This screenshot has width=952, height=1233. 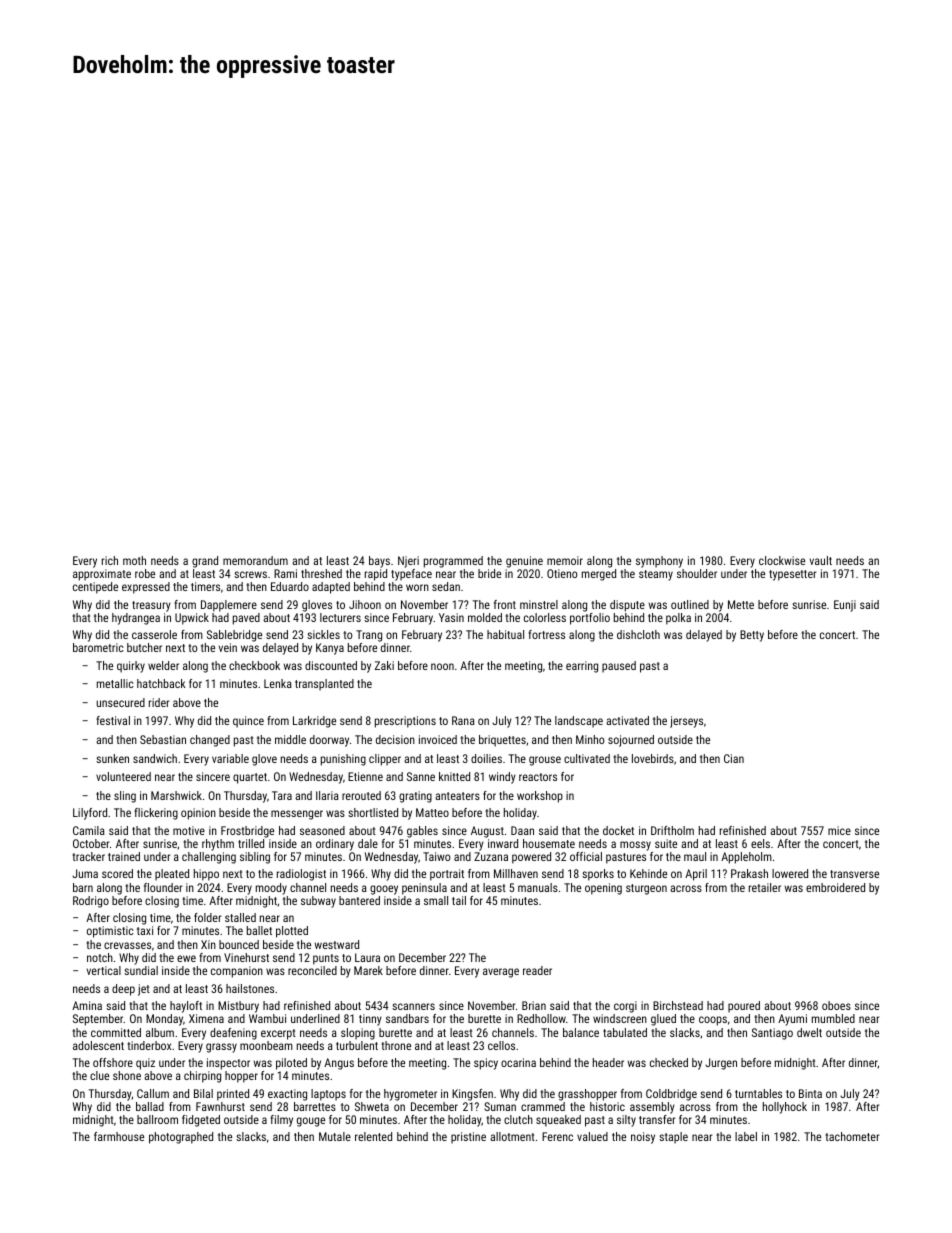 What do you see at coordinates (468, 1138) in the screenshot?
I see `pristine` at bounding box center [468, 1138].
